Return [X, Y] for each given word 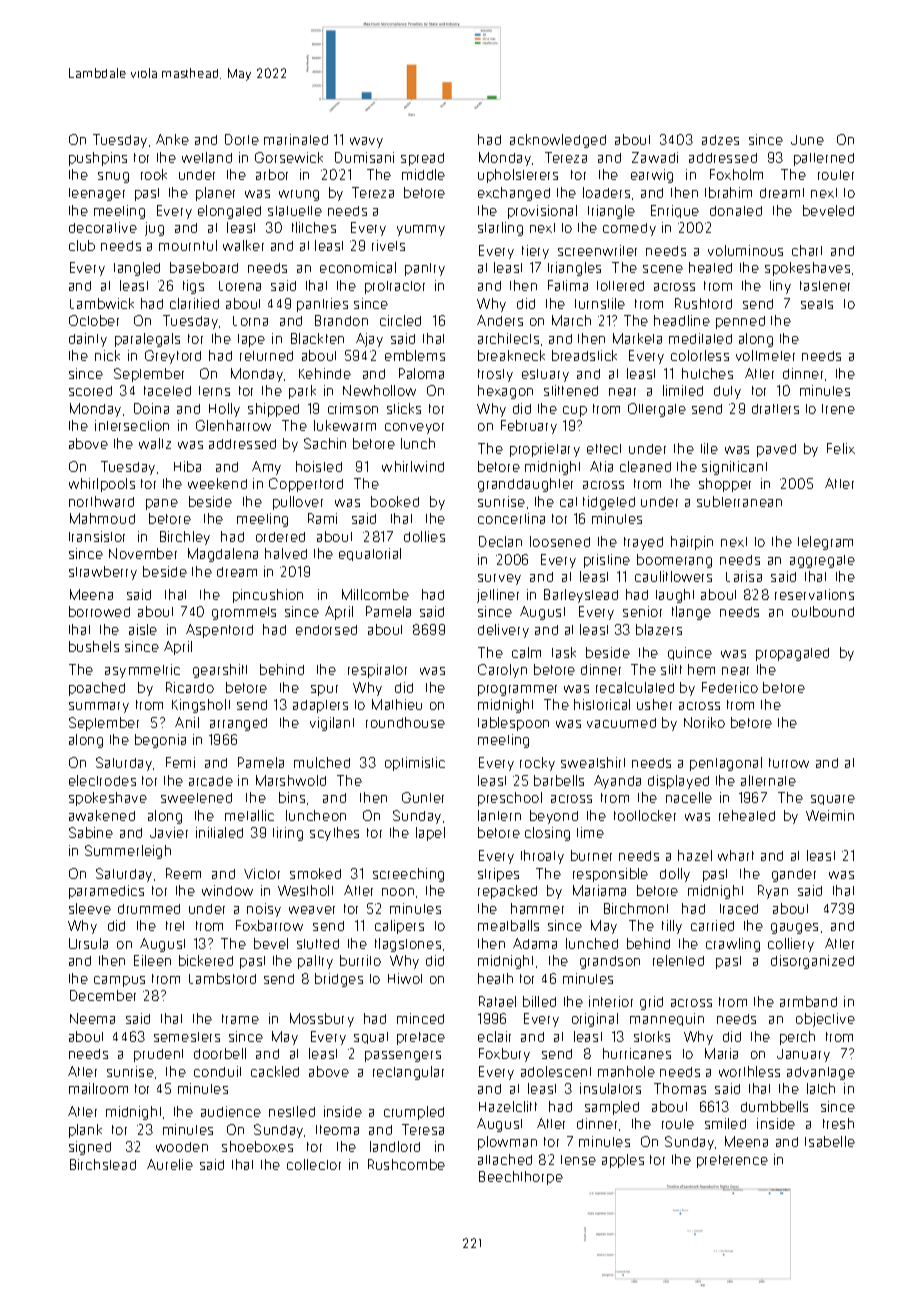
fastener [825, 286]
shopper [725, 485]
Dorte [242, 139]
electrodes [102, 780]
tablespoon [513, 724]
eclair [494, 1036]
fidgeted [609, 503]
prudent [158, 1055]
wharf [736, 855]
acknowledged [558, 141]
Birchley [185, 538]
